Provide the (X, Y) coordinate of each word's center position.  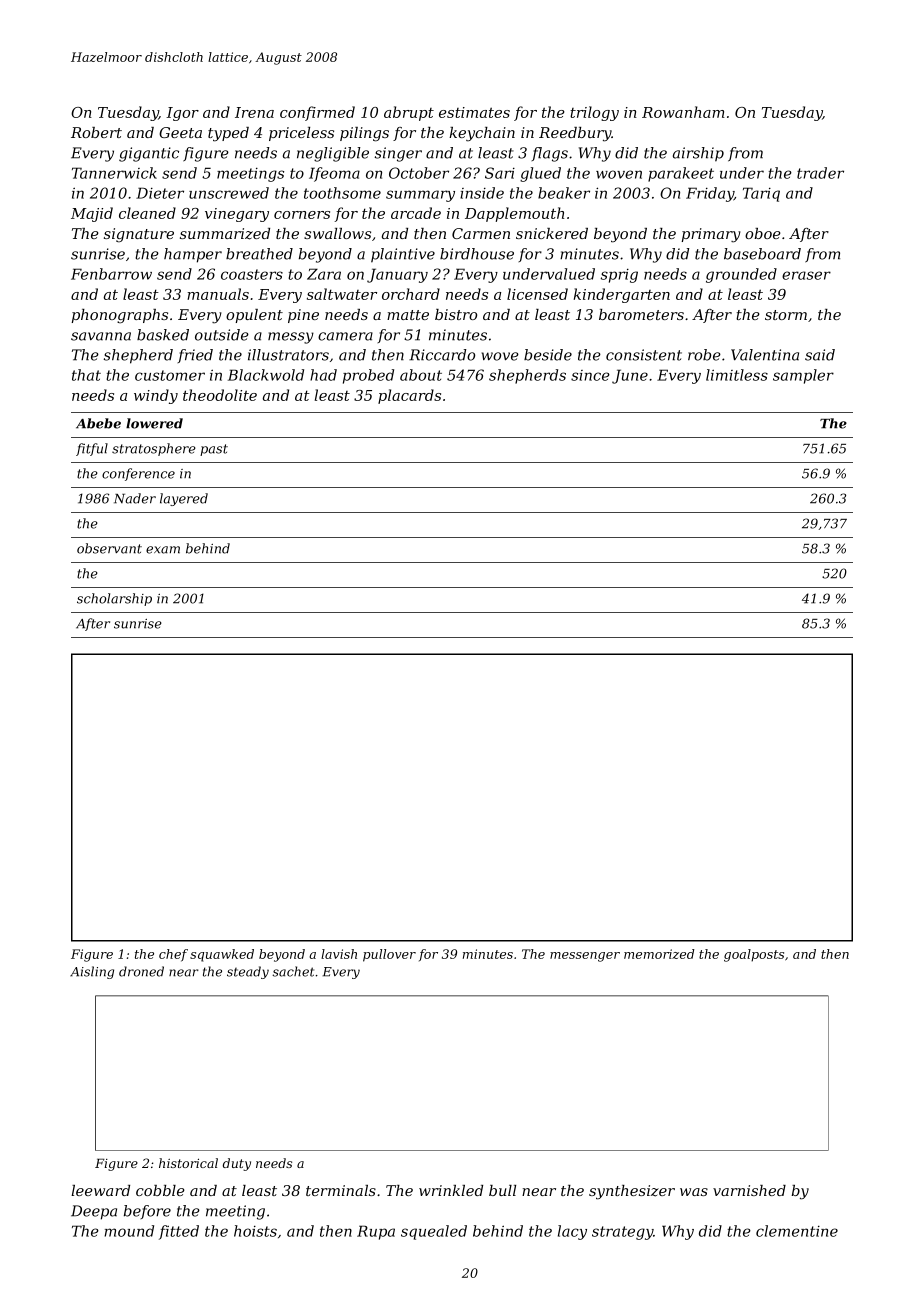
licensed (537, 294)
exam (163, 550)
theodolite (220, 395)
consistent (644, 355)
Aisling (92, 972)
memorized (659, 954)
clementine (797, 1231)
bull (502, 1190)
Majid (92, 214)
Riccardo (442, 355)
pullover (389, 955)
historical (188, 1163)
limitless (737, 375)
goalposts (754, 955)
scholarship (114, 599)
